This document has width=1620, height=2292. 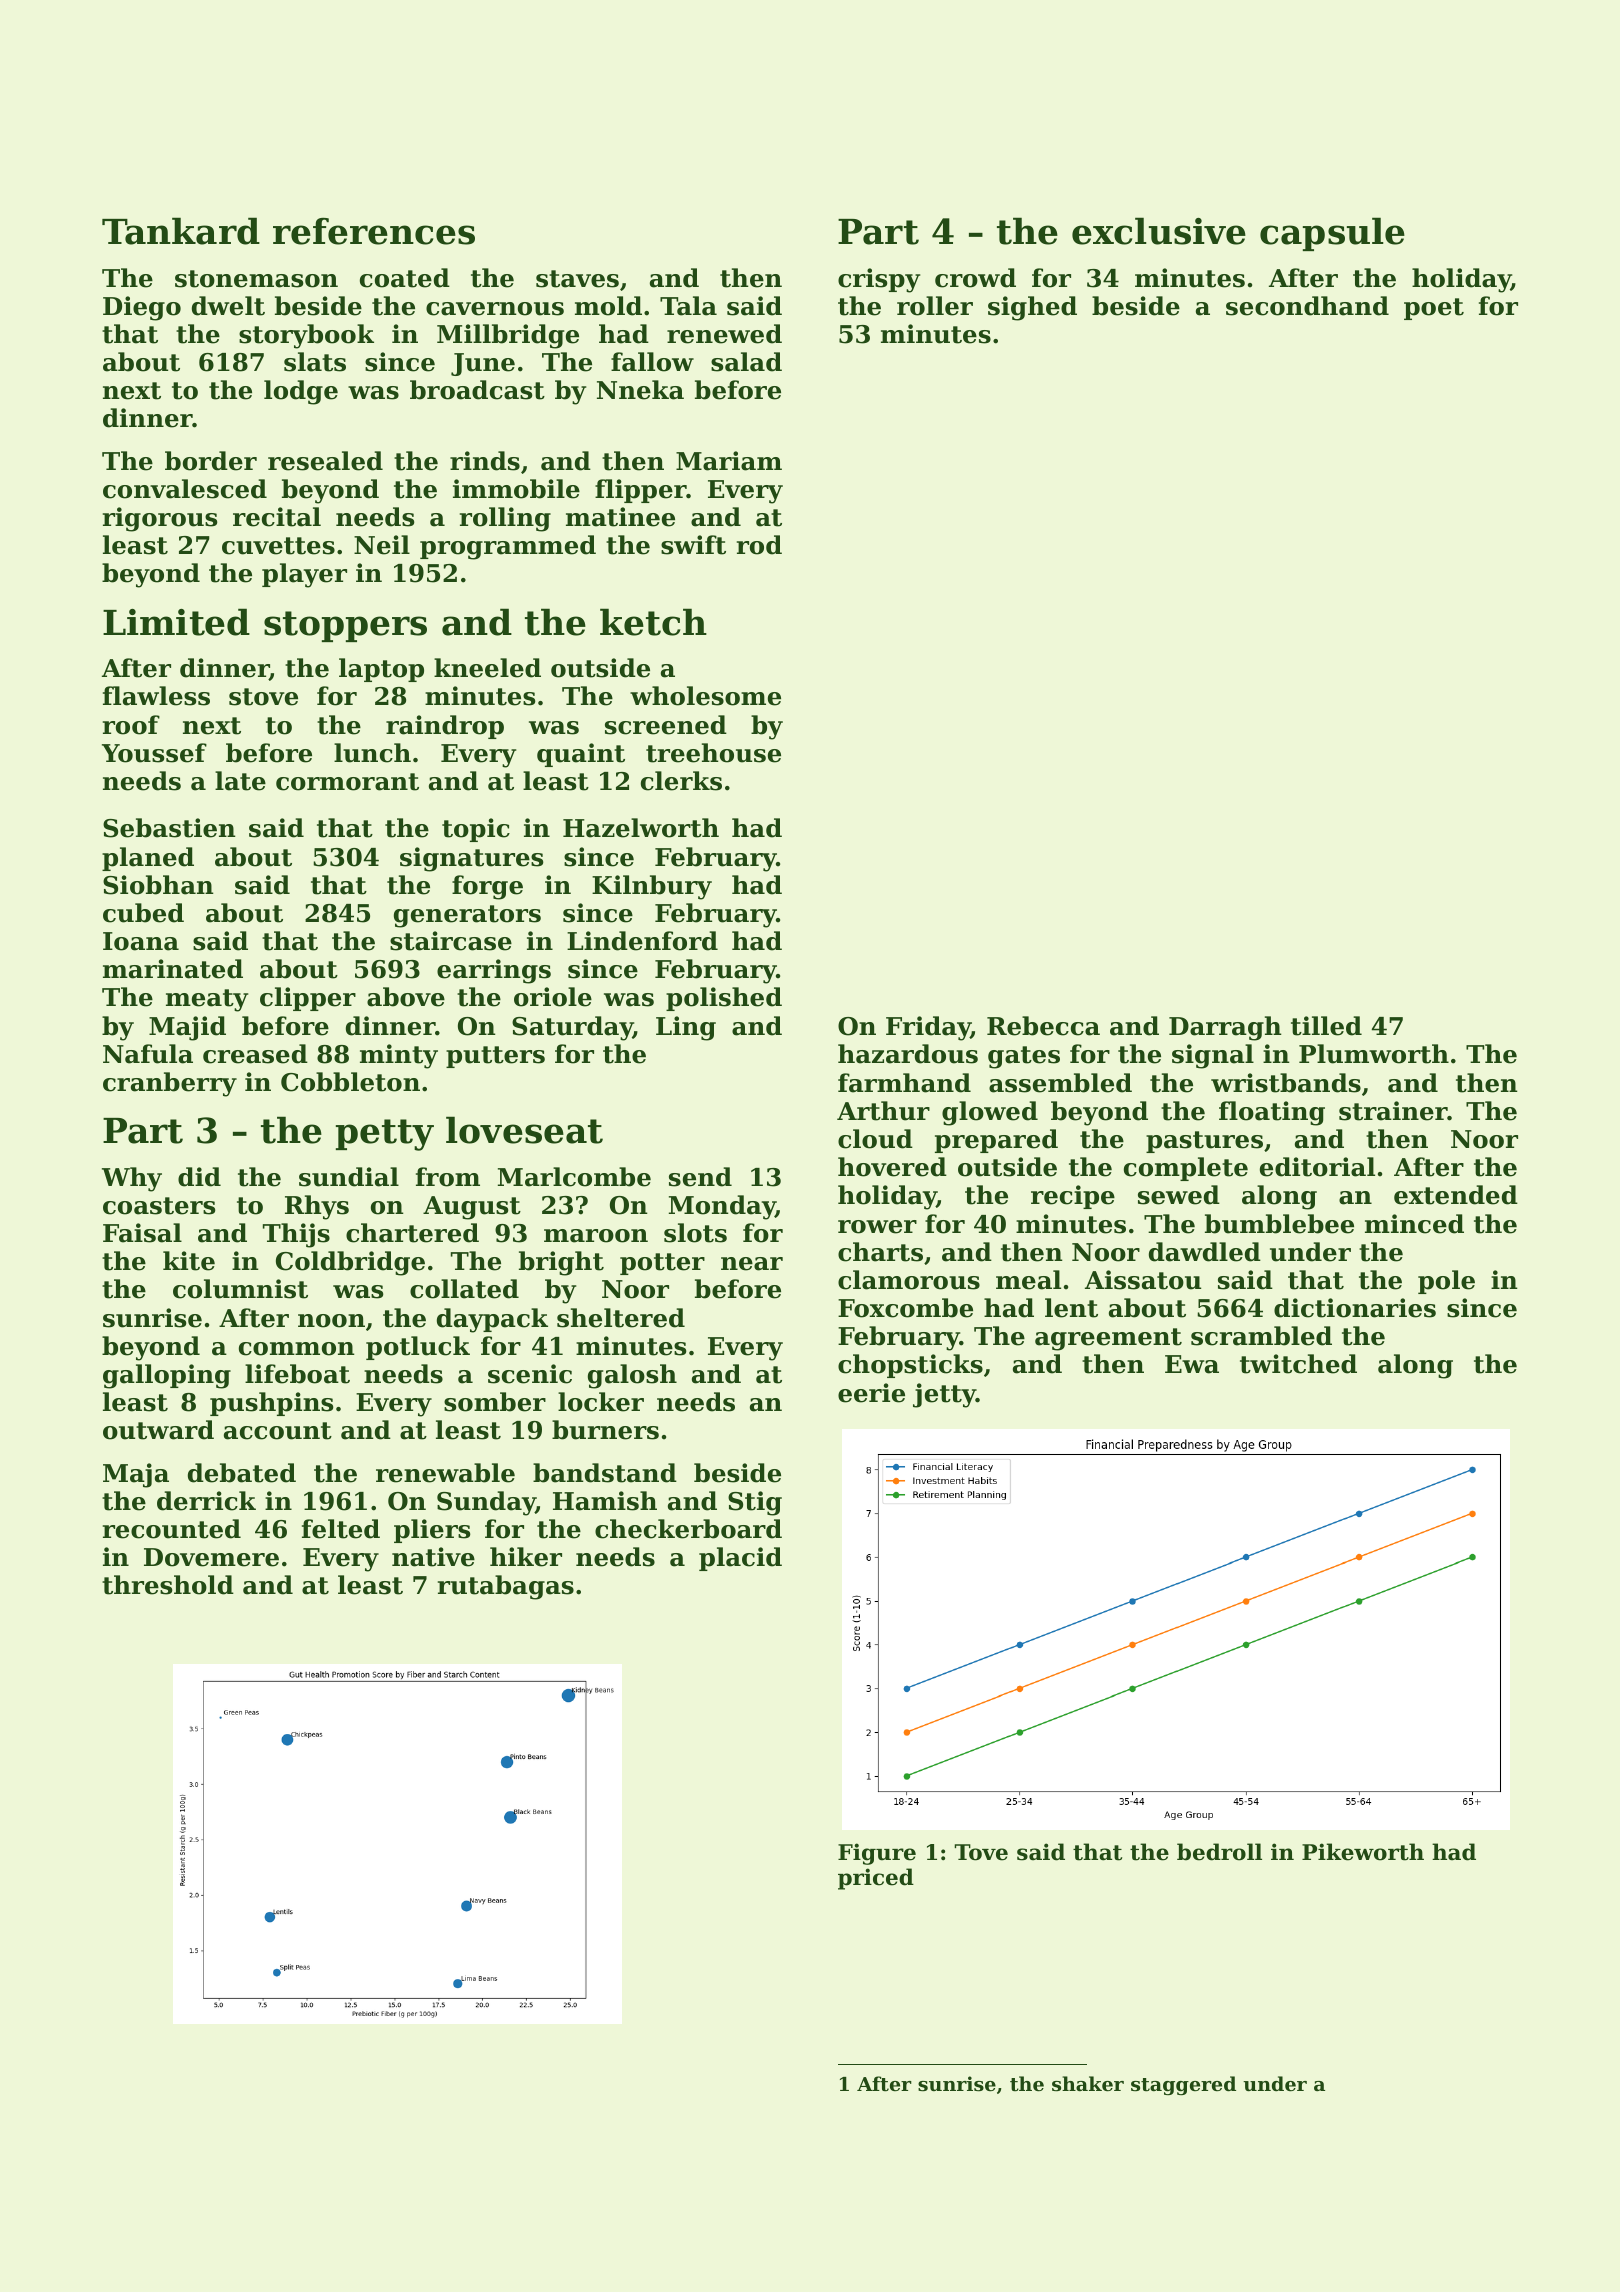 I want to click on twitched, so click(x=1298, y=1364).
